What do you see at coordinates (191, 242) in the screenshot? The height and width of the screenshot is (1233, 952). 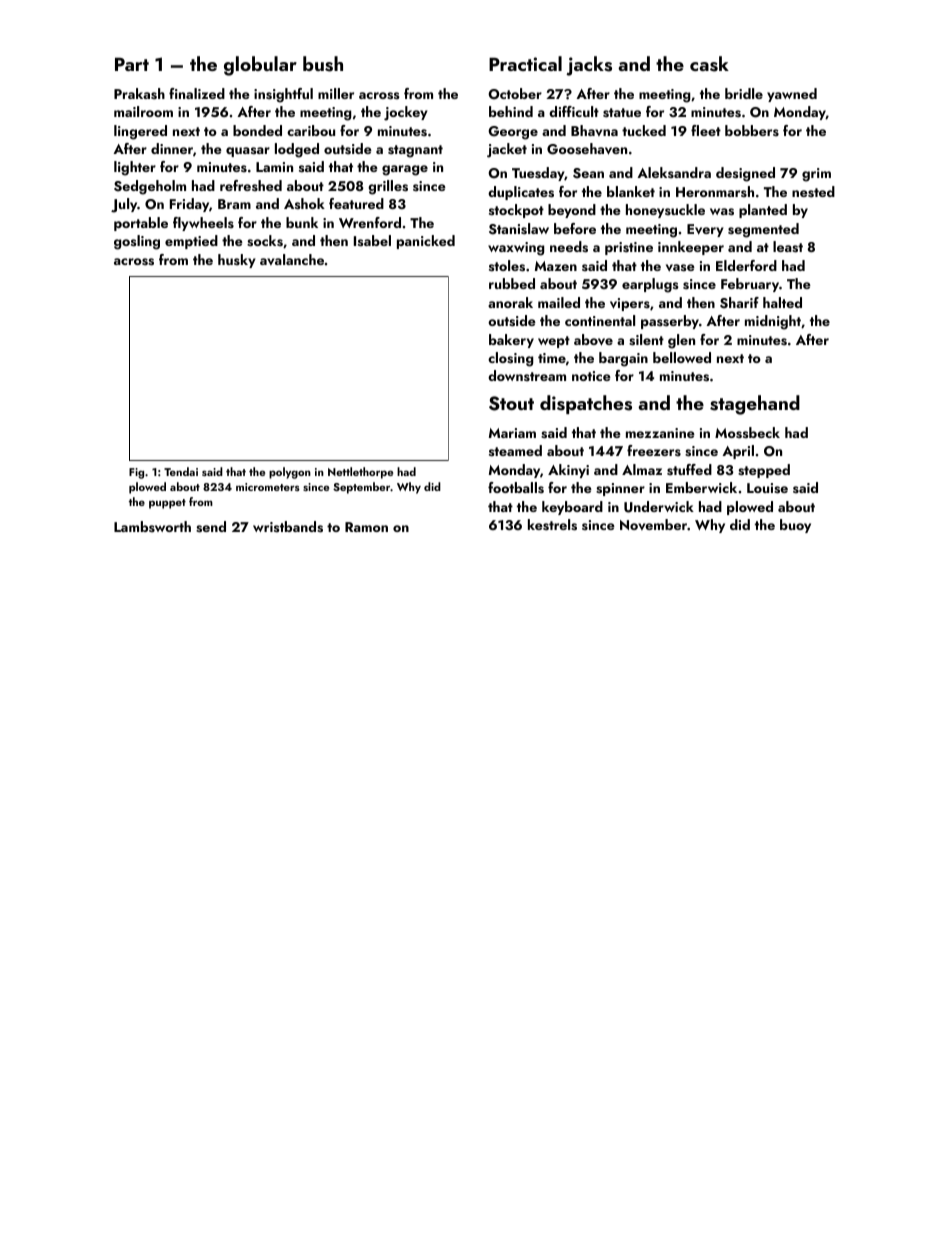 I see `emptied` at bounding box center [191, 242].
